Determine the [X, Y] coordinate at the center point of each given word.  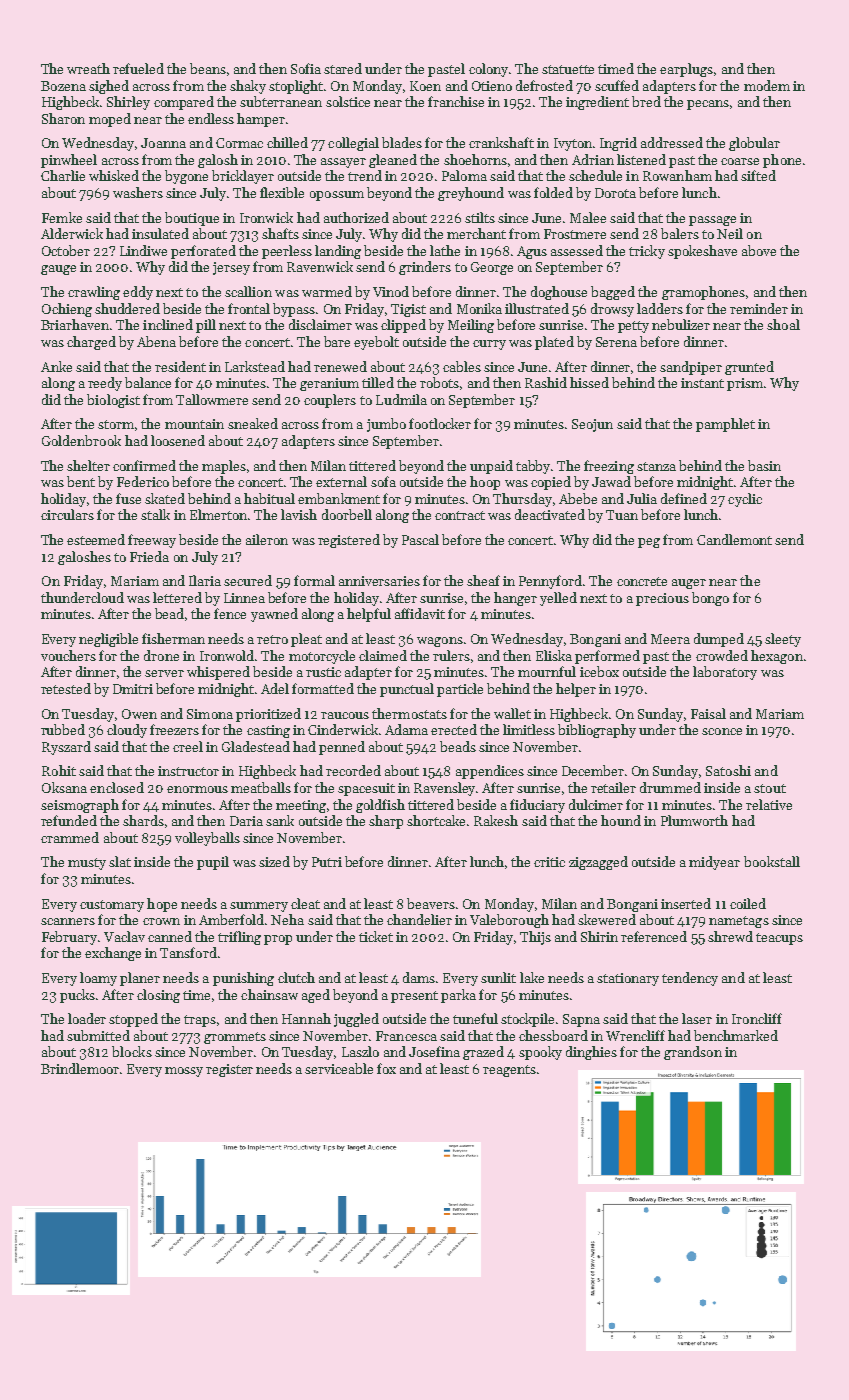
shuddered [127, 308]
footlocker [440, 423]
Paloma [464, 175]
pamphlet [725, 425]
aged [316, 996]
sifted [758, 175]
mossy [184, 1072]
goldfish [380, 806]
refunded [69, 820]
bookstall [772, 861]
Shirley [128, 103]
